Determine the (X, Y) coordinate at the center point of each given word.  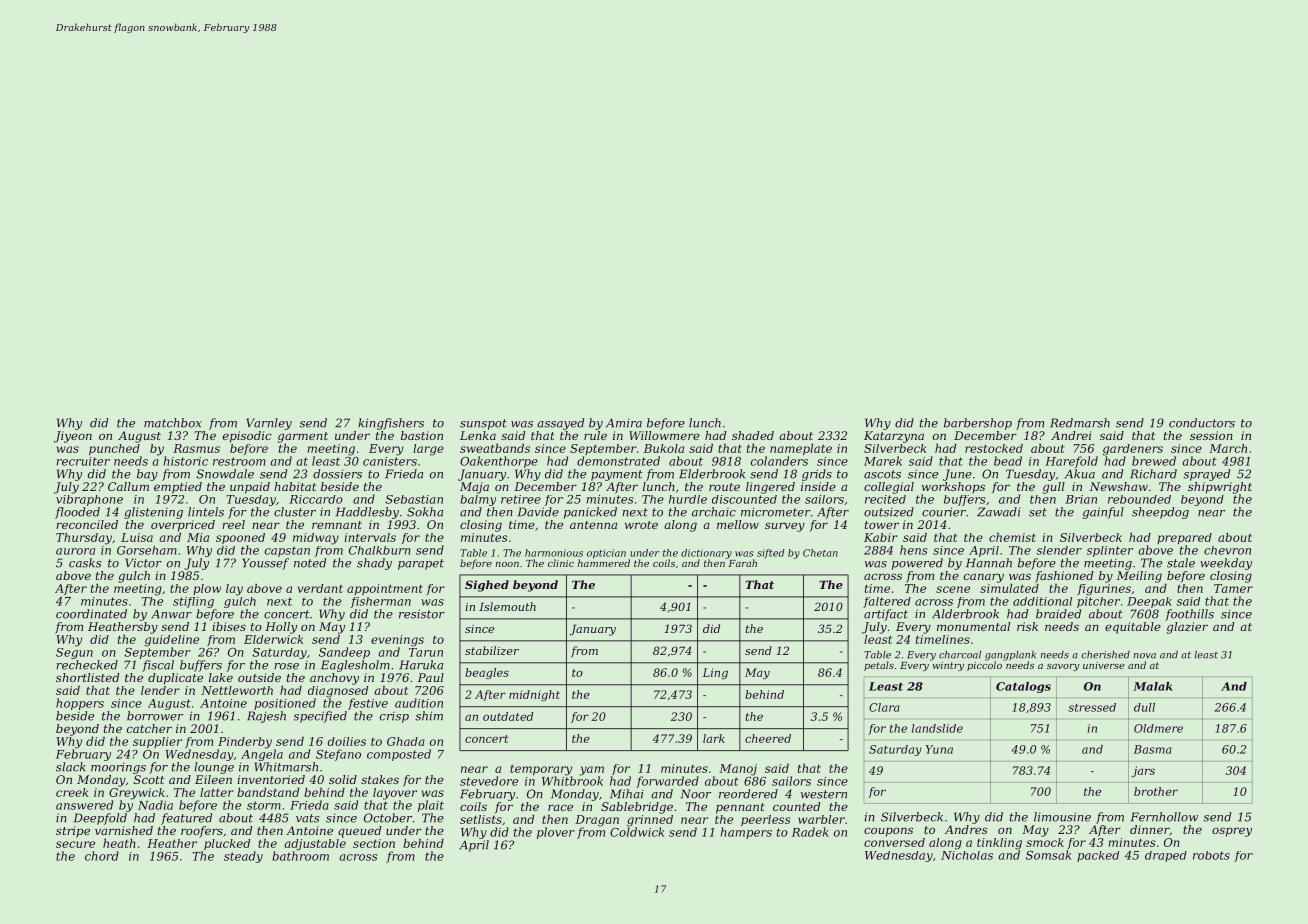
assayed (560, 424)
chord (102, 856)
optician (606, 554)
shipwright (1220, 488)
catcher (149, 728)
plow (207, 589)
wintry (948, 666)
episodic (247, 437)
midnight (534, 695)
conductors (1202, 423)
